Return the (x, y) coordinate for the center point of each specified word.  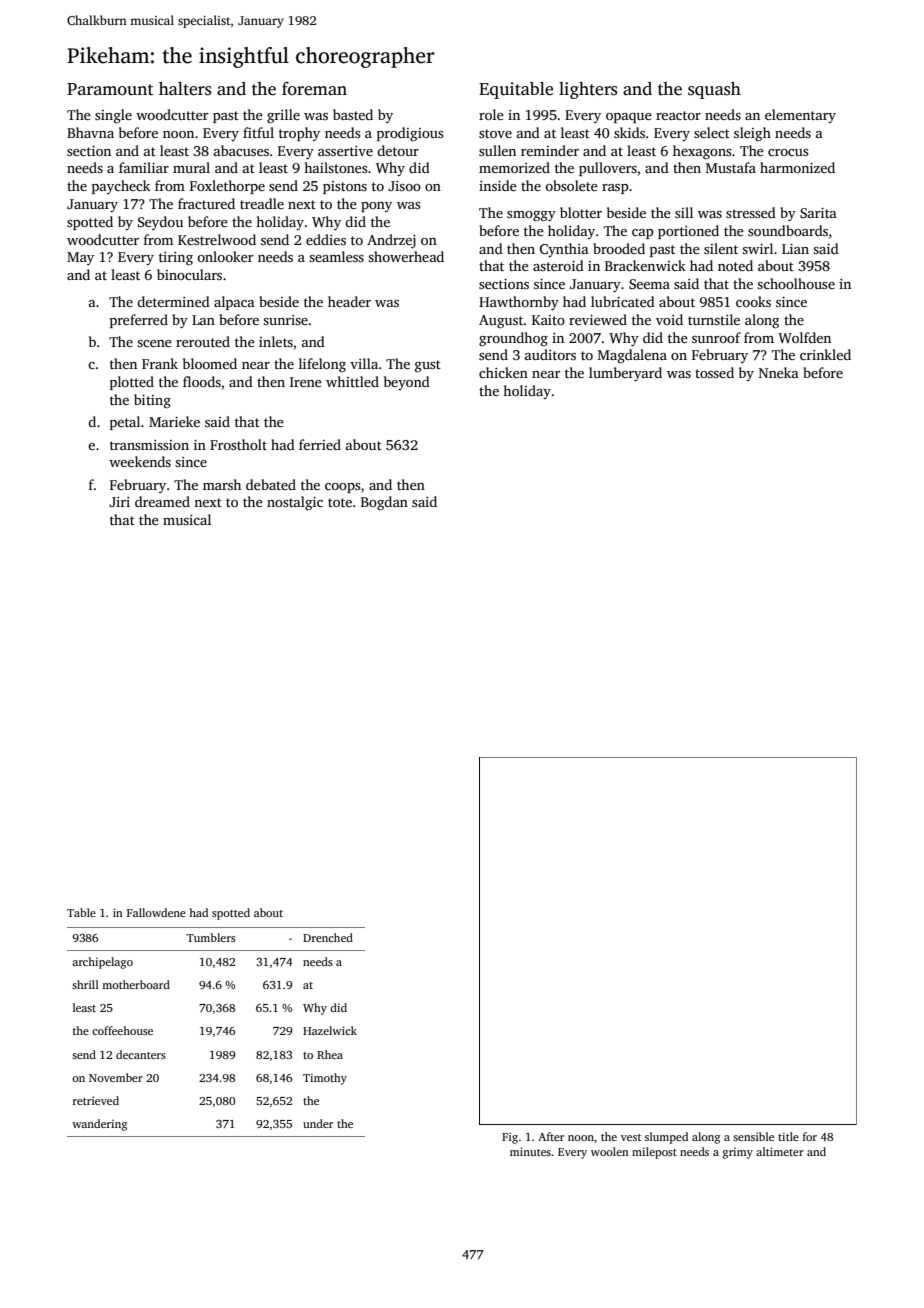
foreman (314, 89)
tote (340, 502)
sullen (497, 150)
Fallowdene (156, 912)
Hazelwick (330, 1030)
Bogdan (384, 503)
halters (185, 89)
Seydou (160, 223)
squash (714, 90)
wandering (99, 1125)
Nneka (779, 372)
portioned (688, 232)
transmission (149, 445)
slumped (666, 1138)
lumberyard (625, 374)
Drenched (328, 937)
